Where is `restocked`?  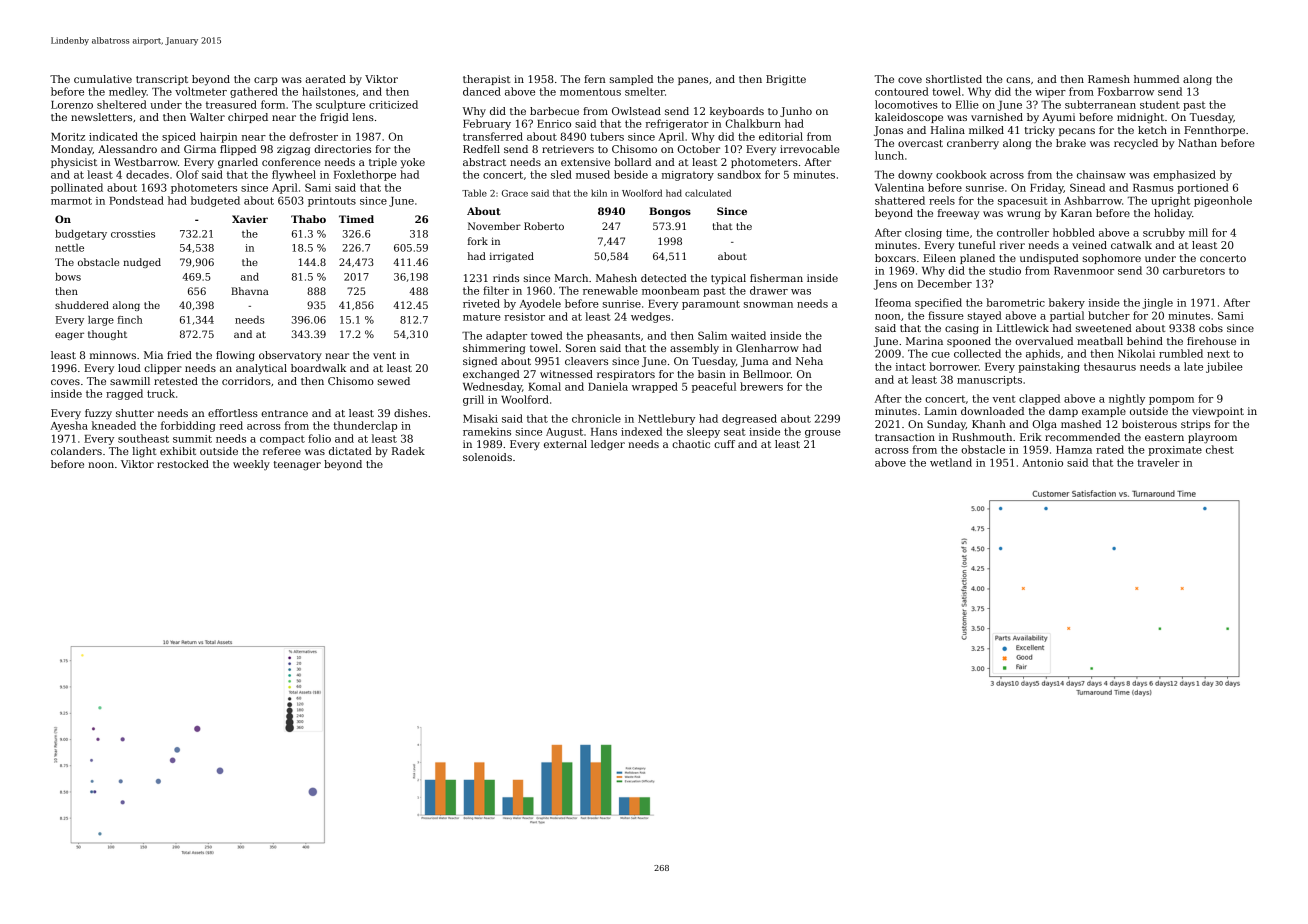
restocked is located at coordinates (183, 464).
